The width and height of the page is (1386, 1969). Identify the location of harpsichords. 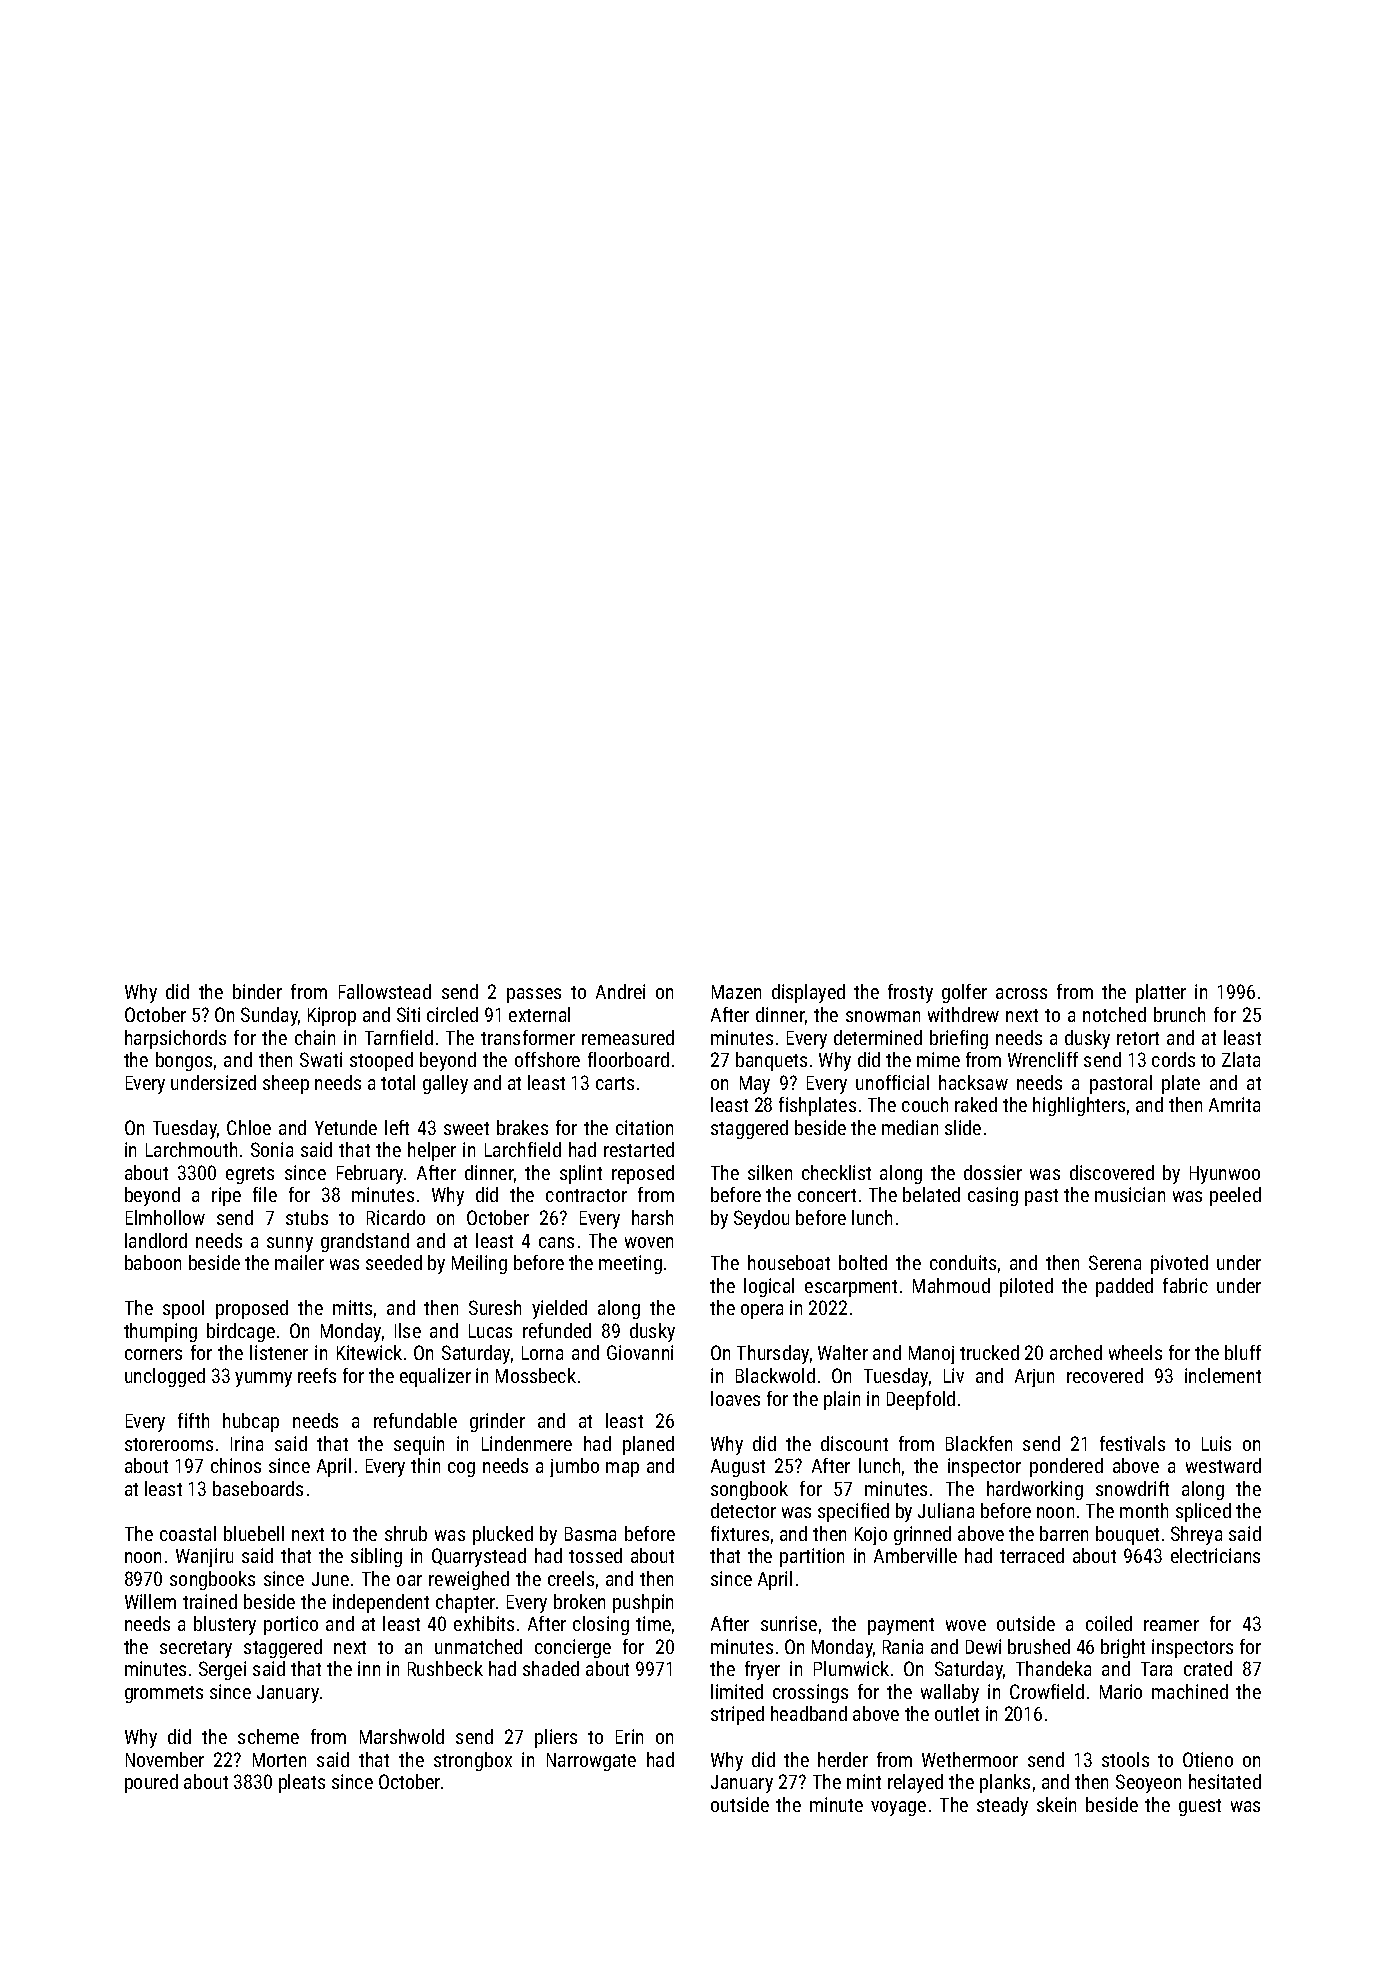
(175, 1039).
